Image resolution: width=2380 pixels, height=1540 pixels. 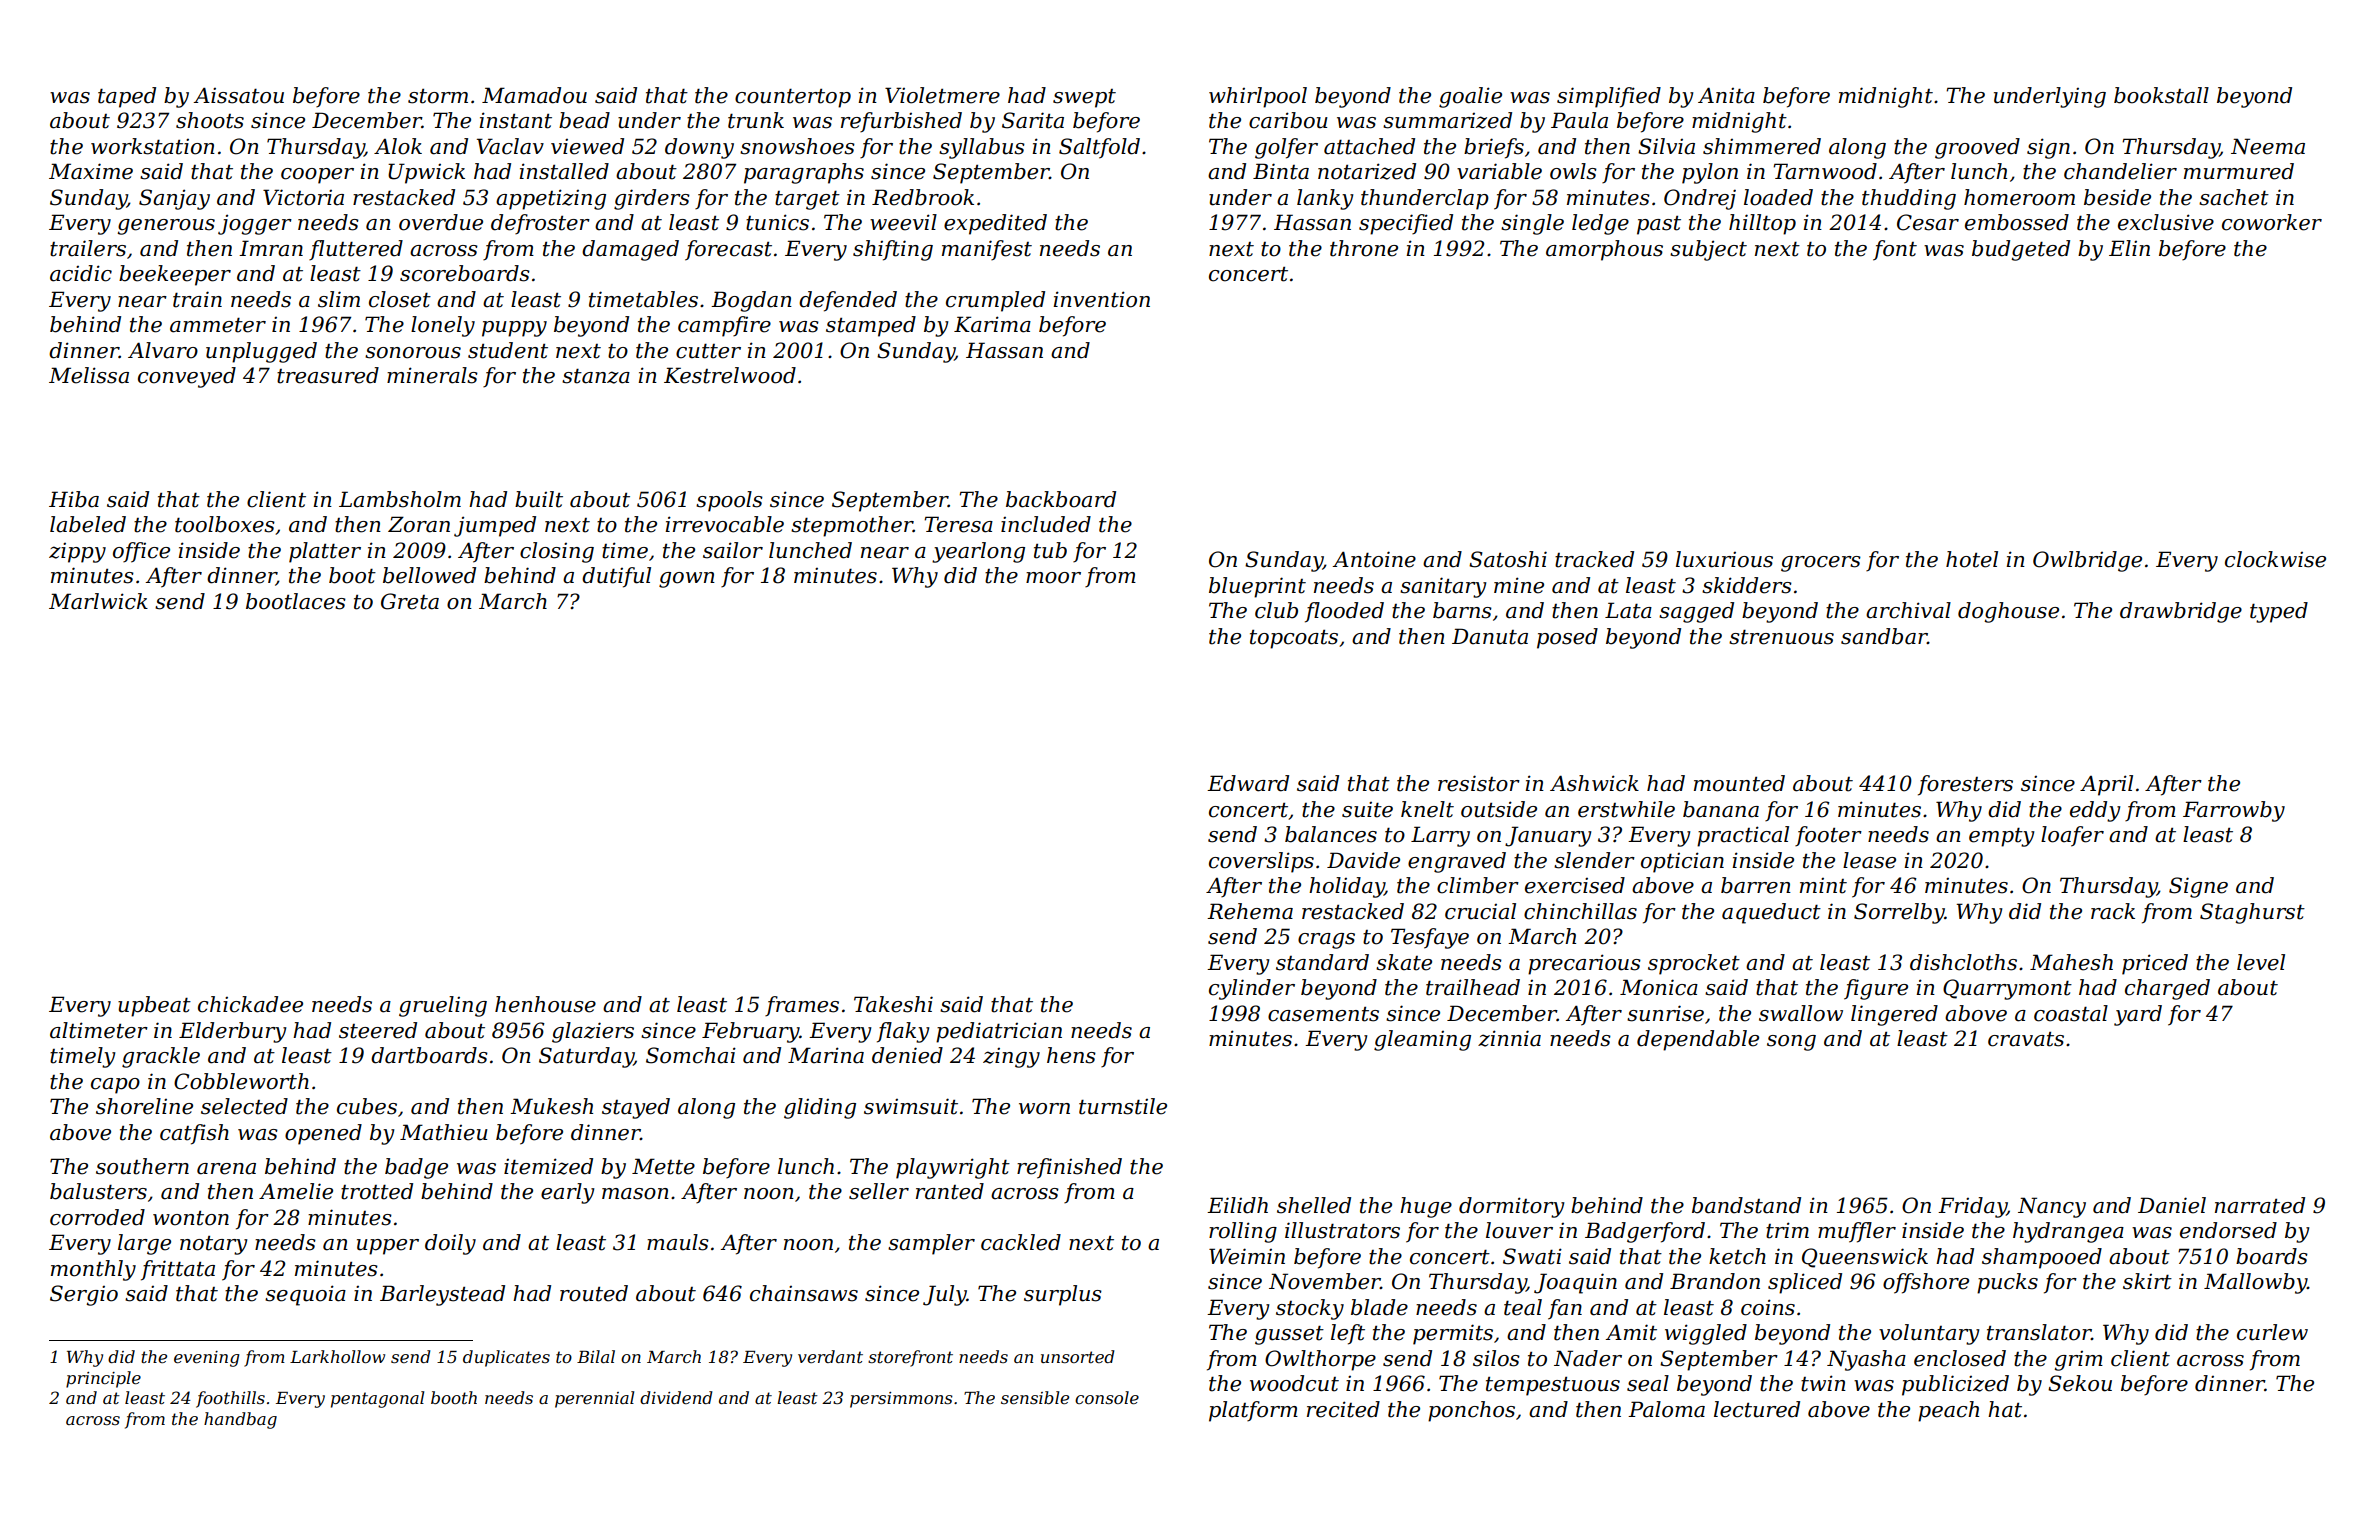 What do you see at coordinates (1364, 248) in the screenshot?
I see `throne` at bounding box center [1364, 248].
